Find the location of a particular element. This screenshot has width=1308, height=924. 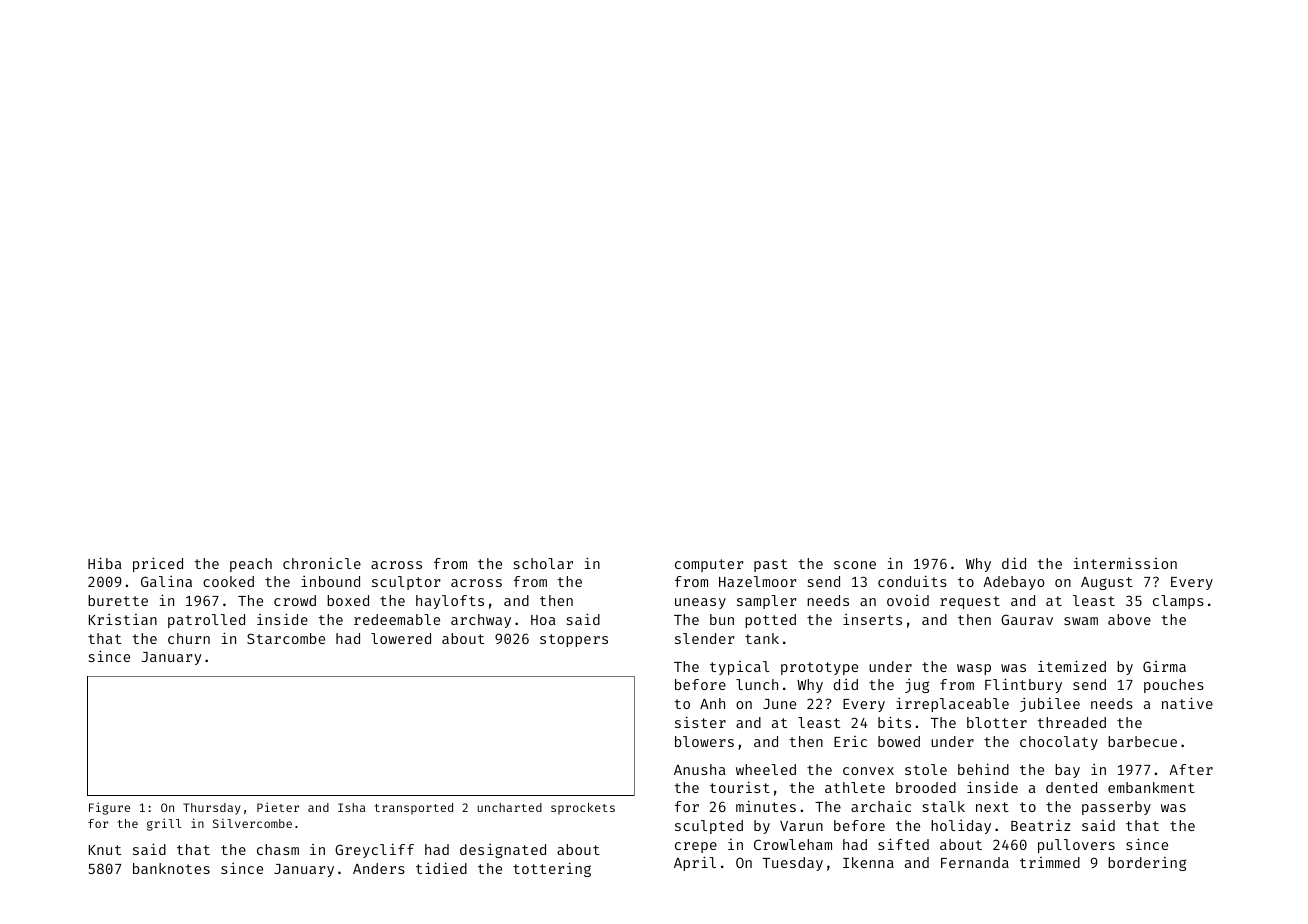

chasm is located at coordinates (278, 849).
